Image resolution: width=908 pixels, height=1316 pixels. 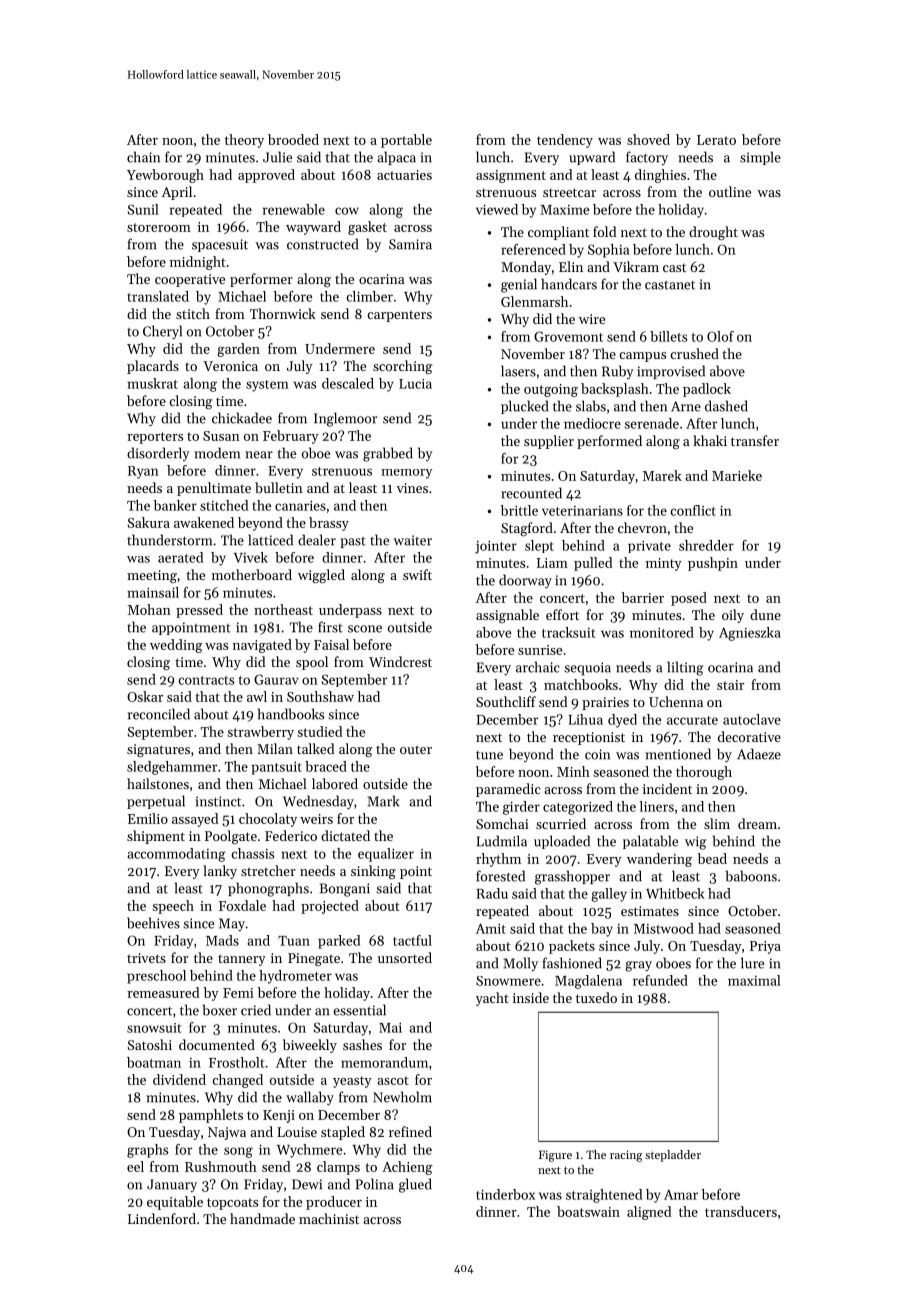 I want to click on navigated, so click(x=262, y=646).
